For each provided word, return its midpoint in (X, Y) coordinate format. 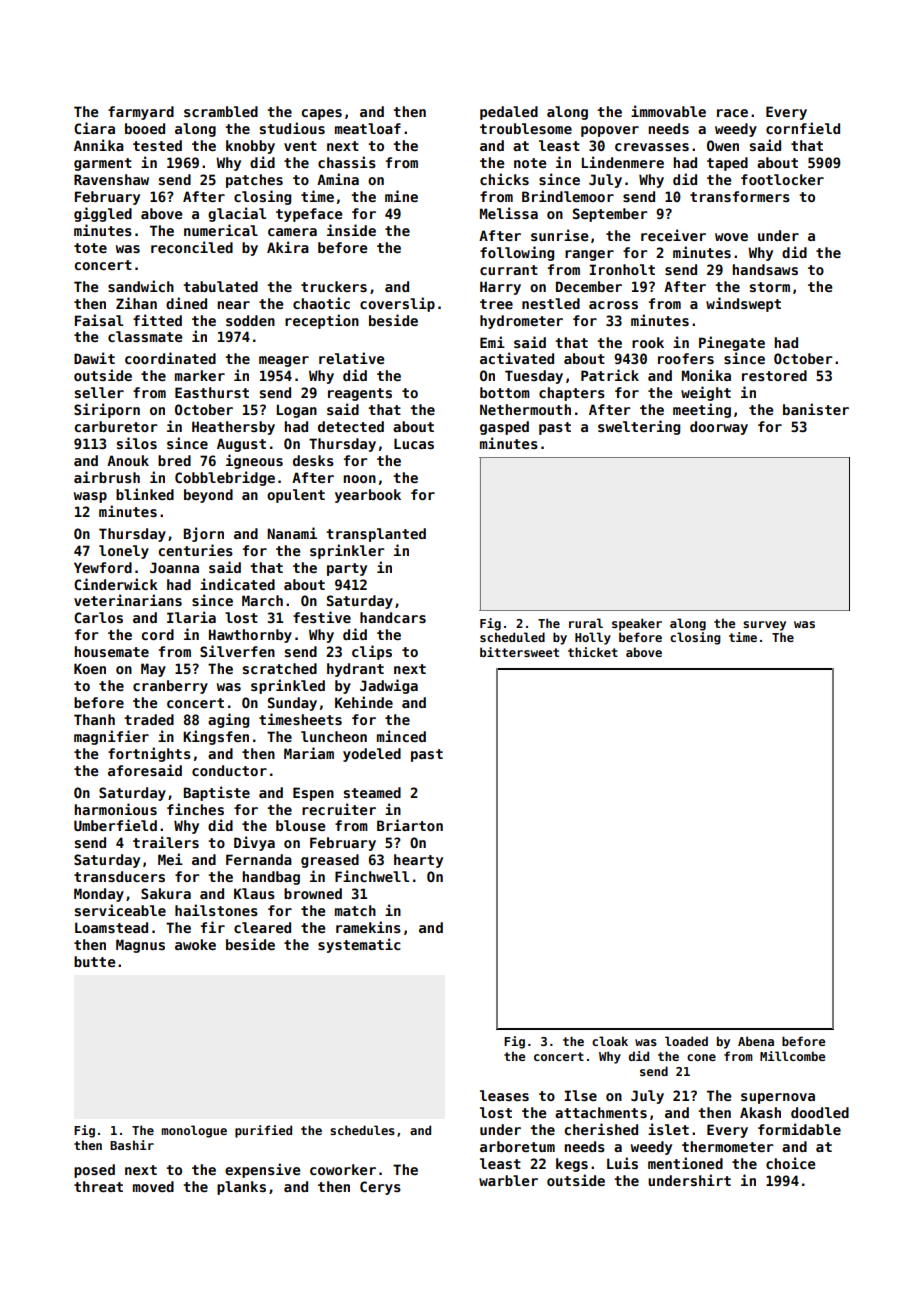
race (732, 113)
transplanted (376, 535)
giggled (103, 214)
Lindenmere (623, 162)
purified (263, 1131)
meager (284, 361)
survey (764, 626)
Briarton (410, 825)
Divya (254, 843)
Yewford (103, 567)
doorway (719, 428)
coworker (343, 1169)
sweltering (639, 427)
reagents (360, 394)
